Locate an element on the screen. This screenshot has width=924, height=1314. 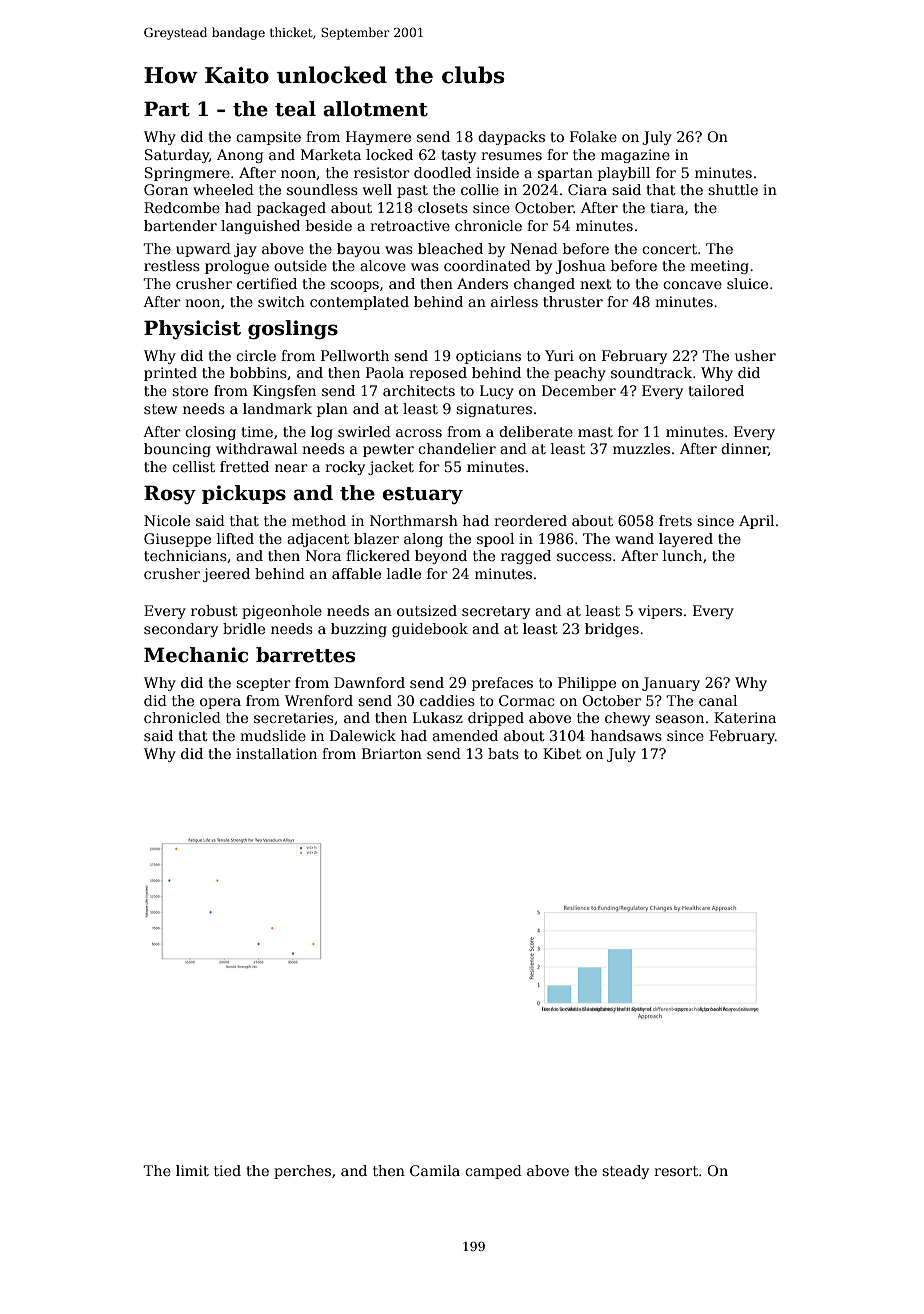
wheeled is located at coordinates (223, 189).
